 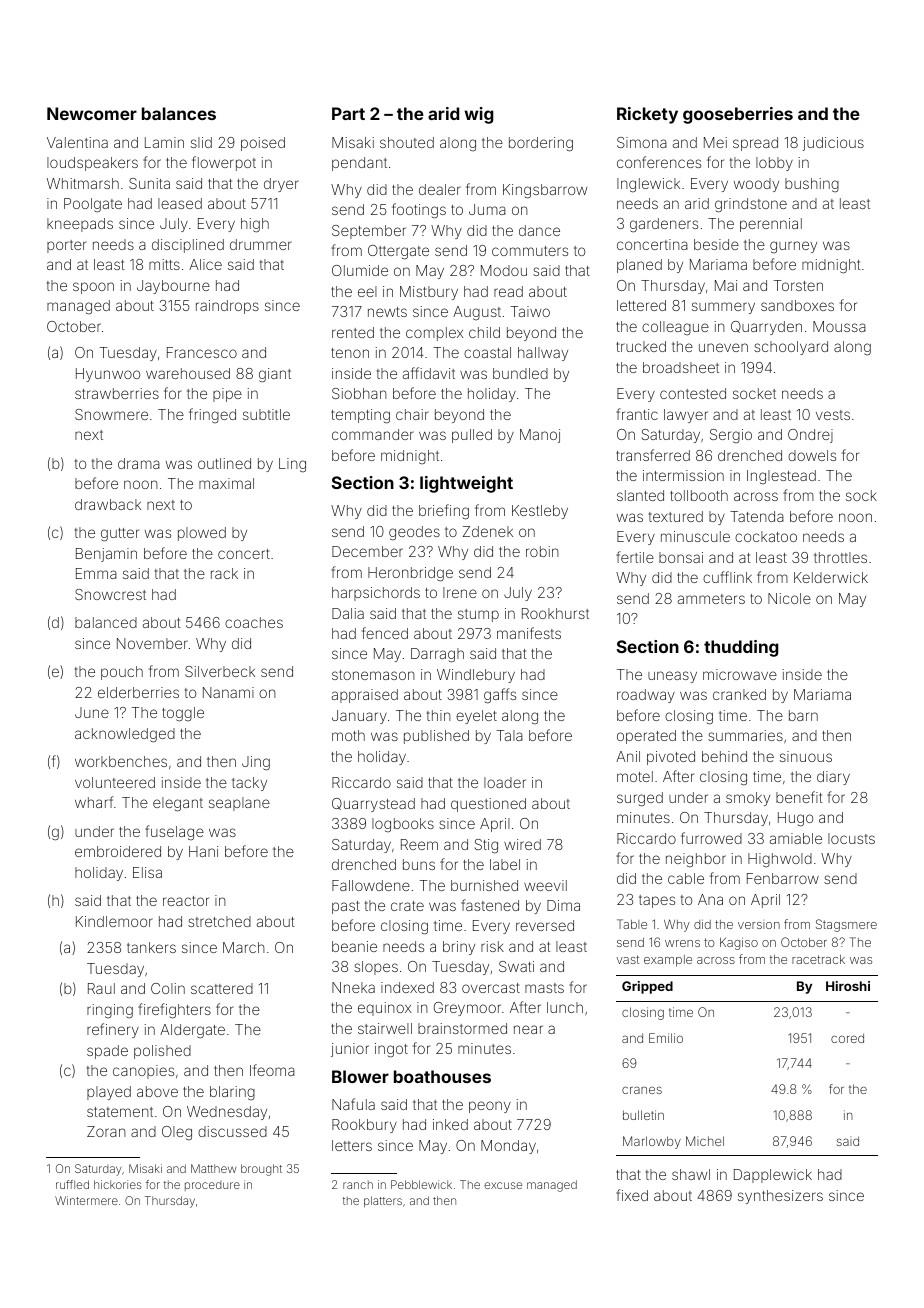 I want to click on excuse, so click(x=503, y=1185).
